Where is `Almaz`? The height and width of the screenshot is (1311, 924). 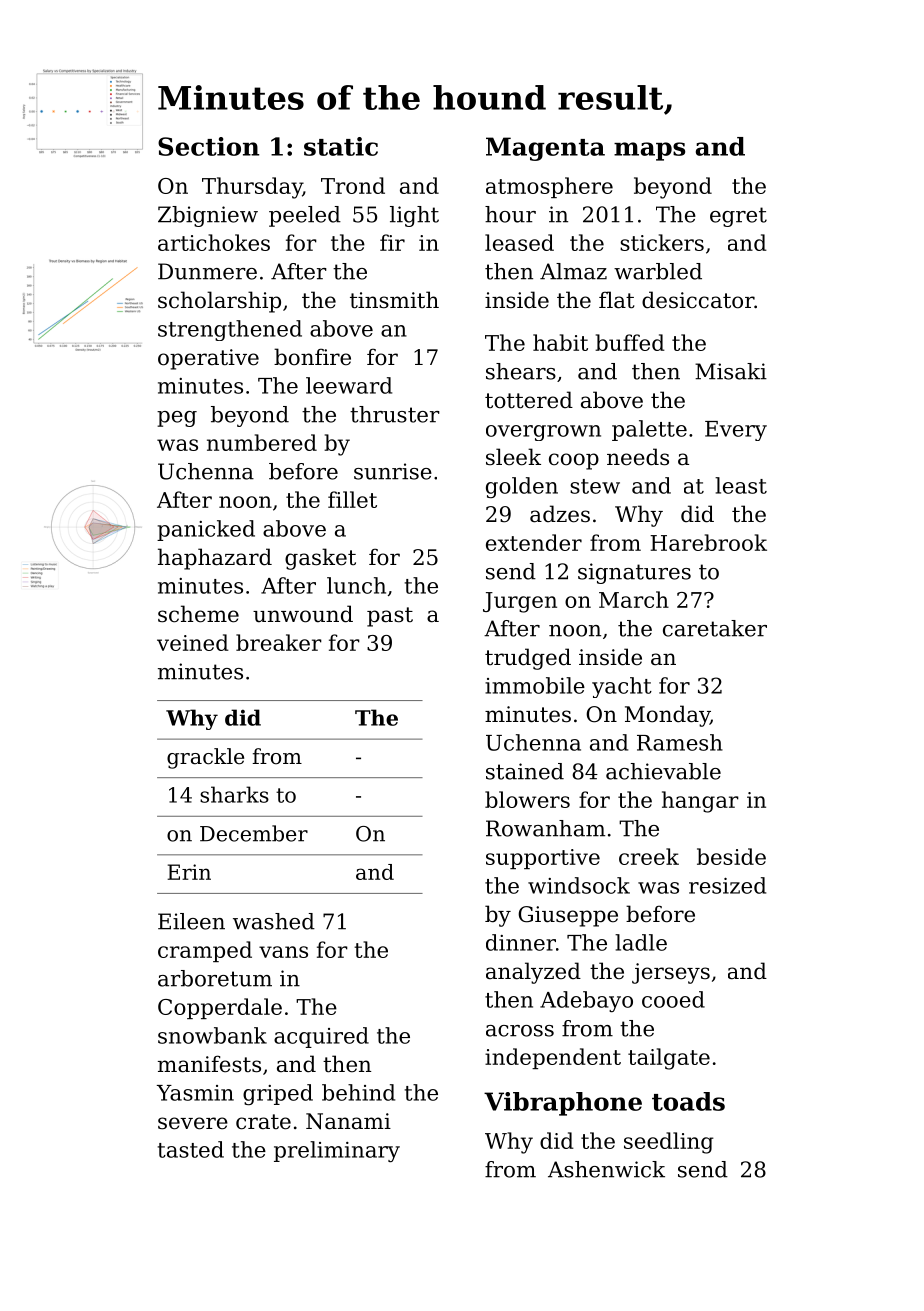
Almaz is located at coordinates (573, 271).
